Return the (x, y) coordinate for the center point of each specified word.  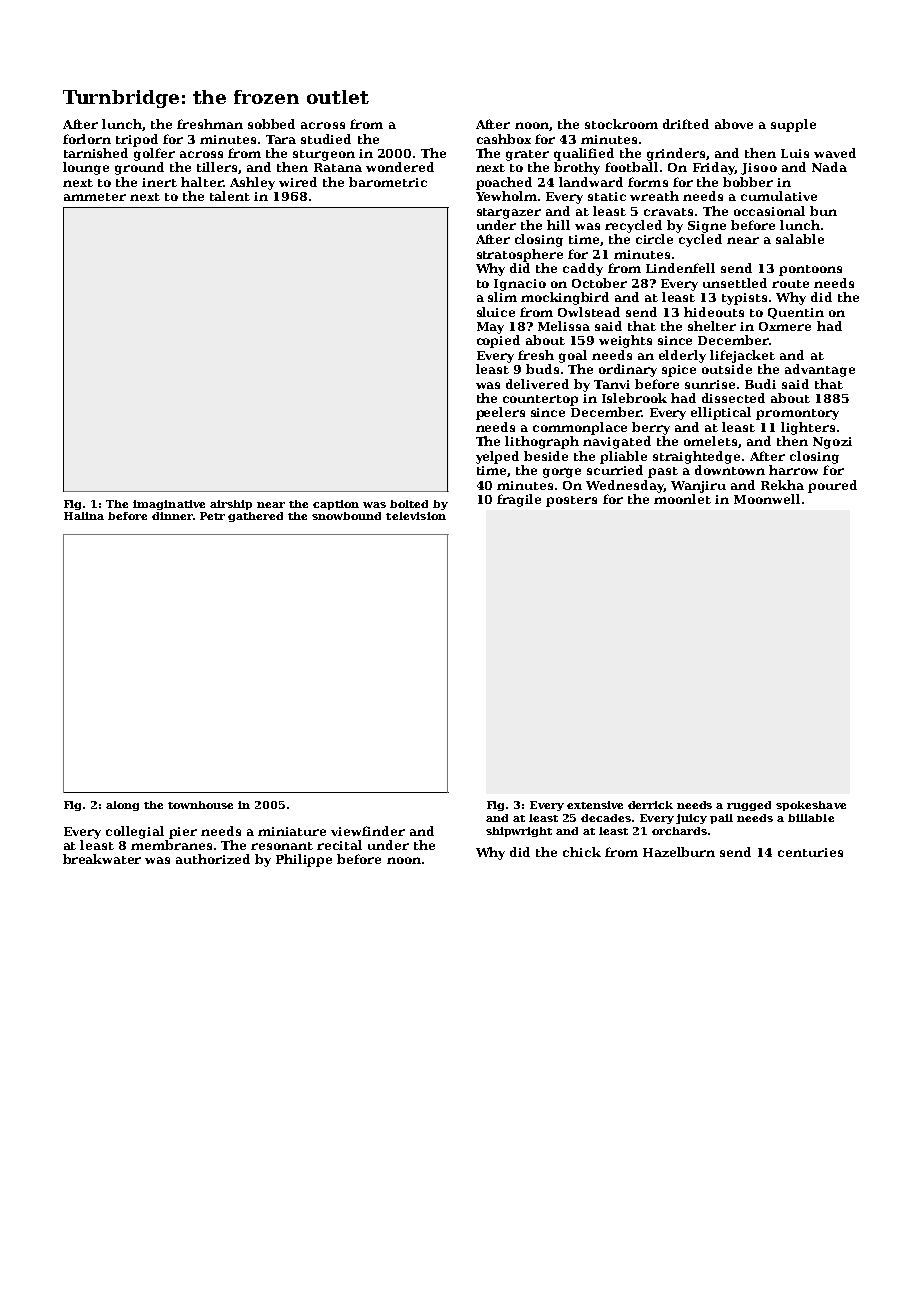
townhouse (200, 805)
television (416, 516)
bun (823, 211)
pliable (623, 457)
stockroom (621, 124)
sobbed (271, 124)
